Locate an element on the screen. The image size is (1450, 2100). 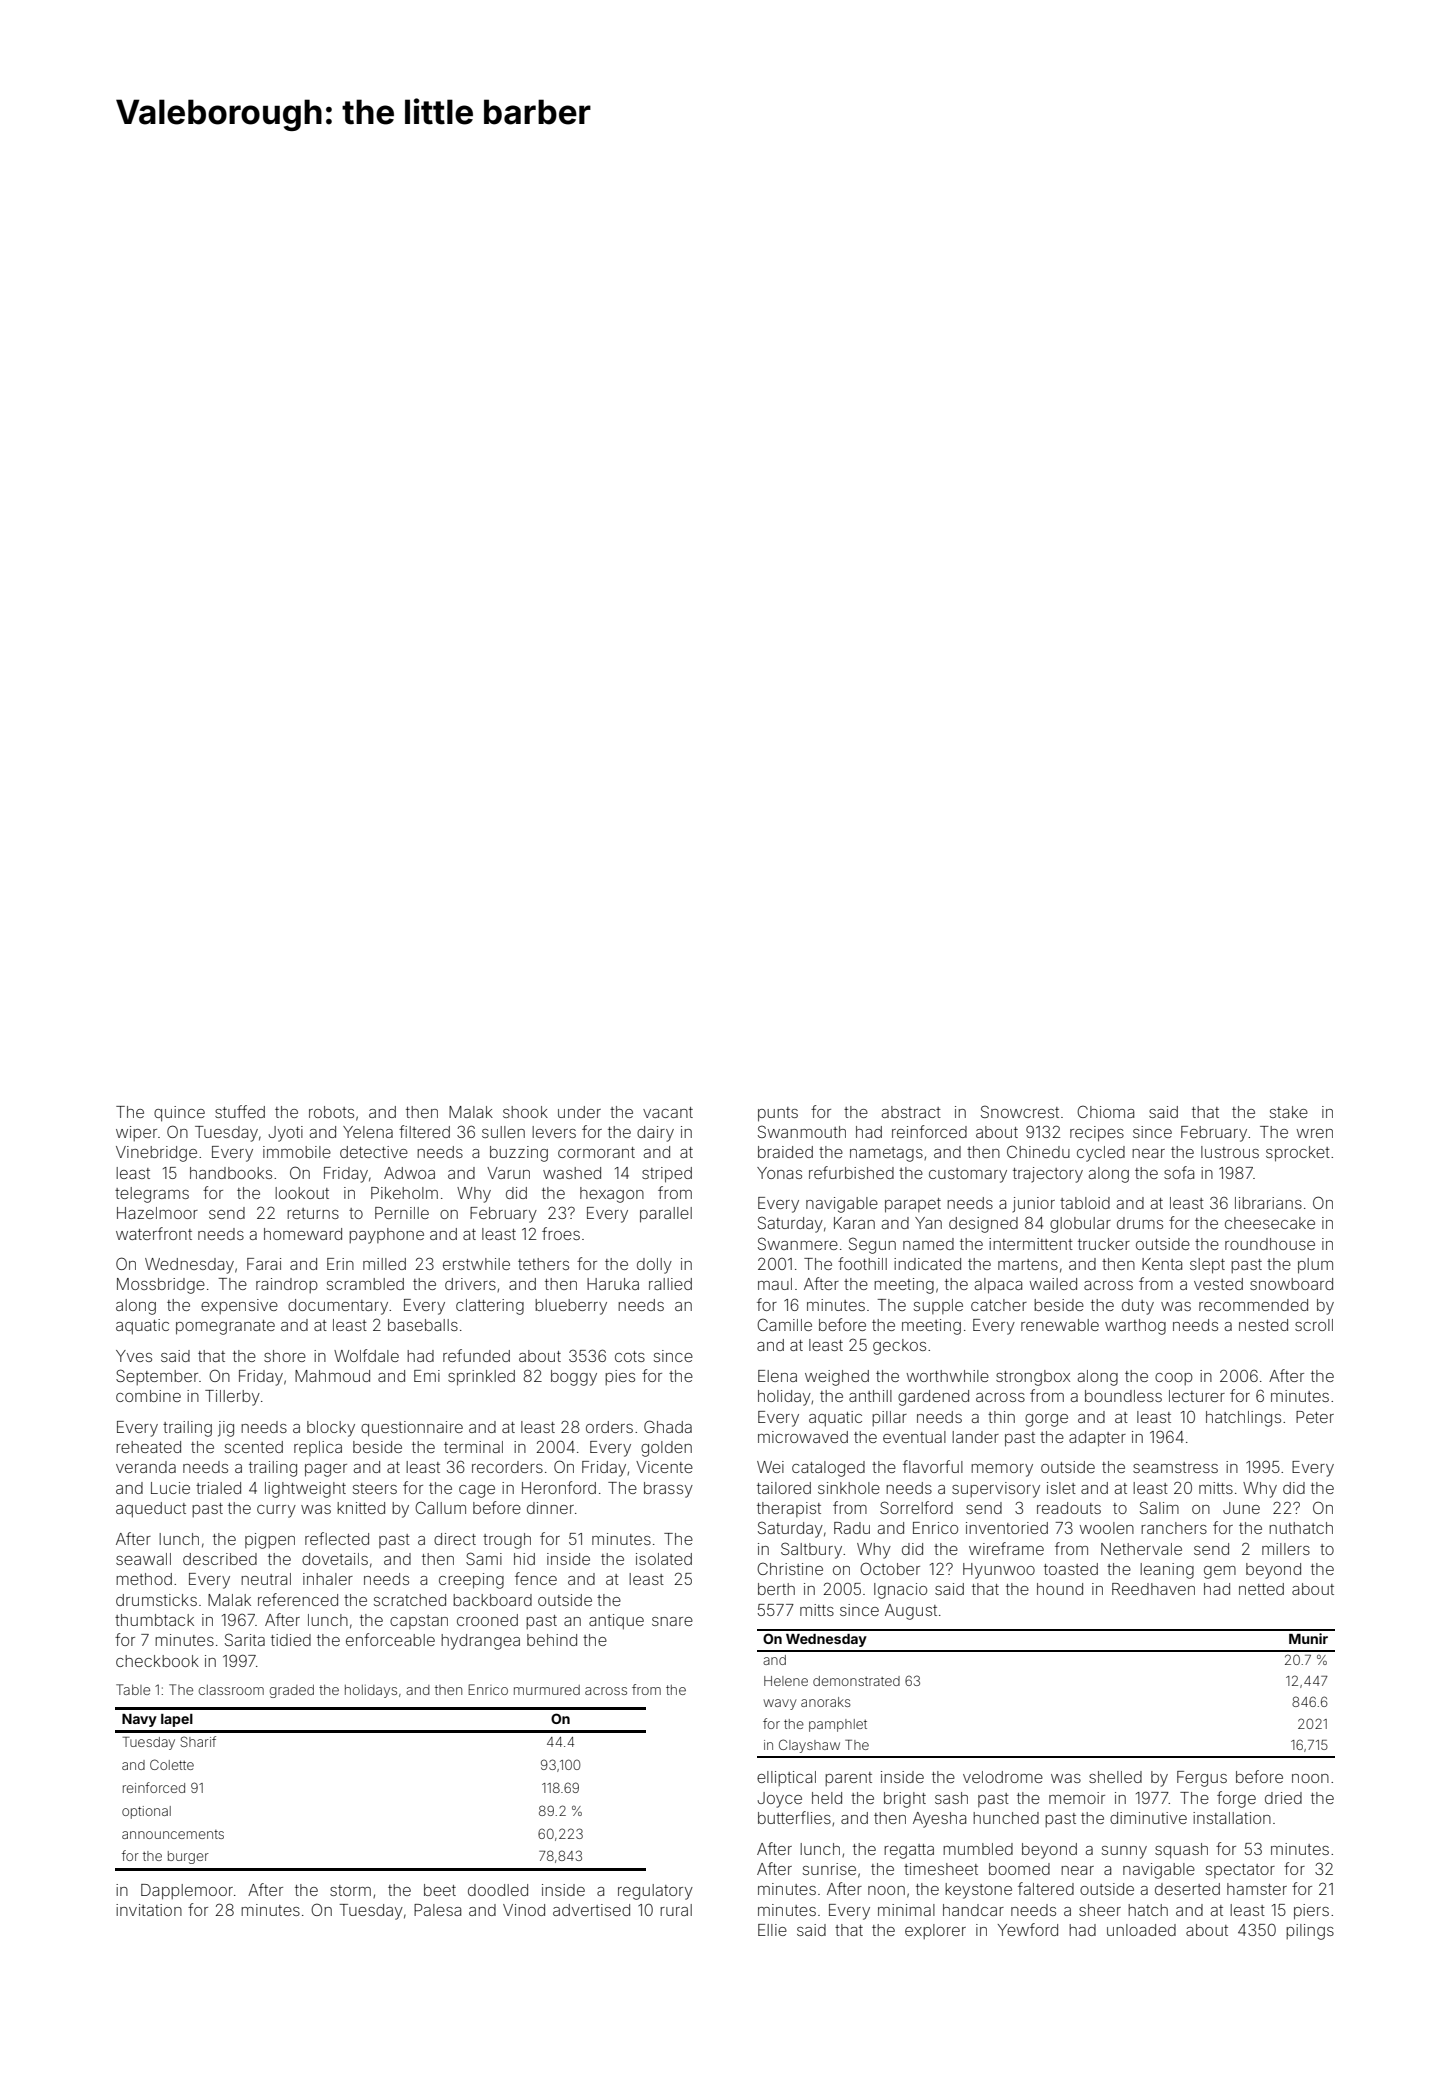
Fergus is located at coordinates (1202, 1779).
